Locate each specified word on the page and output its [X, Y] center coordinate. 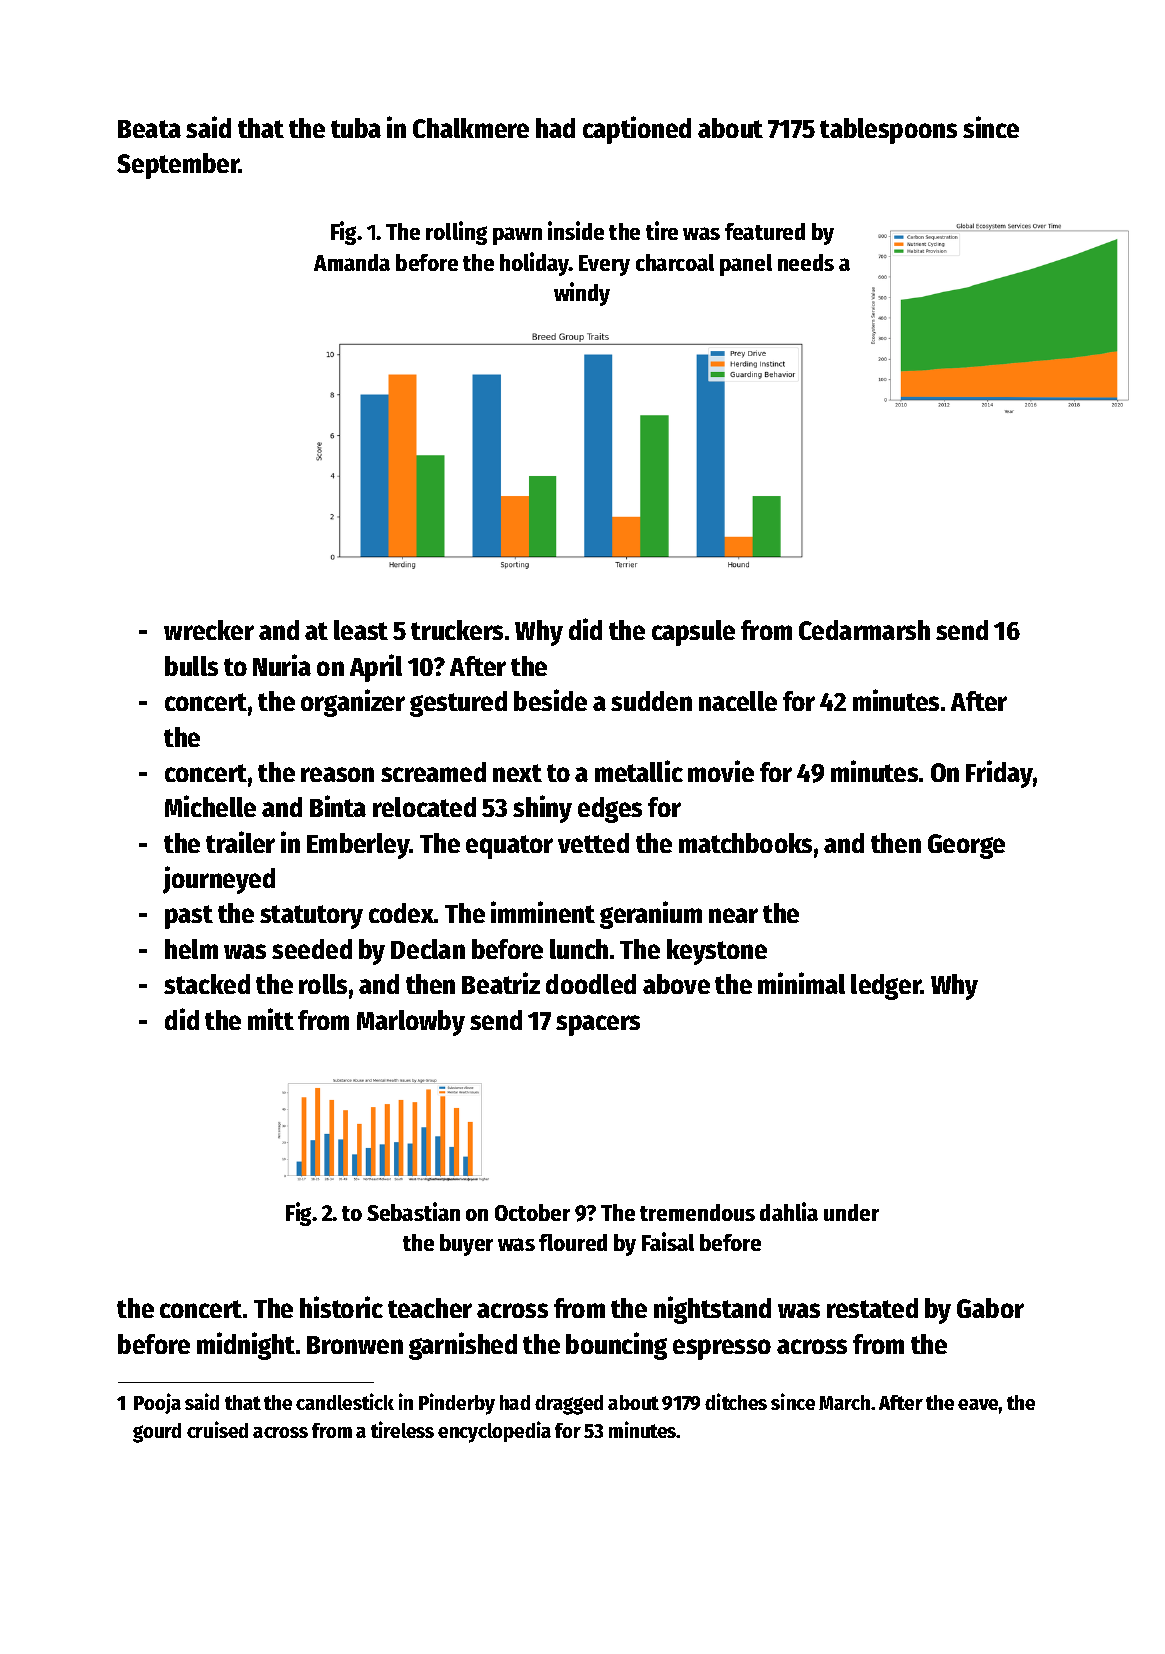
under [851, 1212]
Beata [149, 129]
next [517, 773]
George [966, 846]
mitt [271, 1019]
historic [341, 1307]
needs [806, 262]
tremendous [697, 1212]
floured [573, 1242]
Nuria [282, 665]
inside [576, 230]
